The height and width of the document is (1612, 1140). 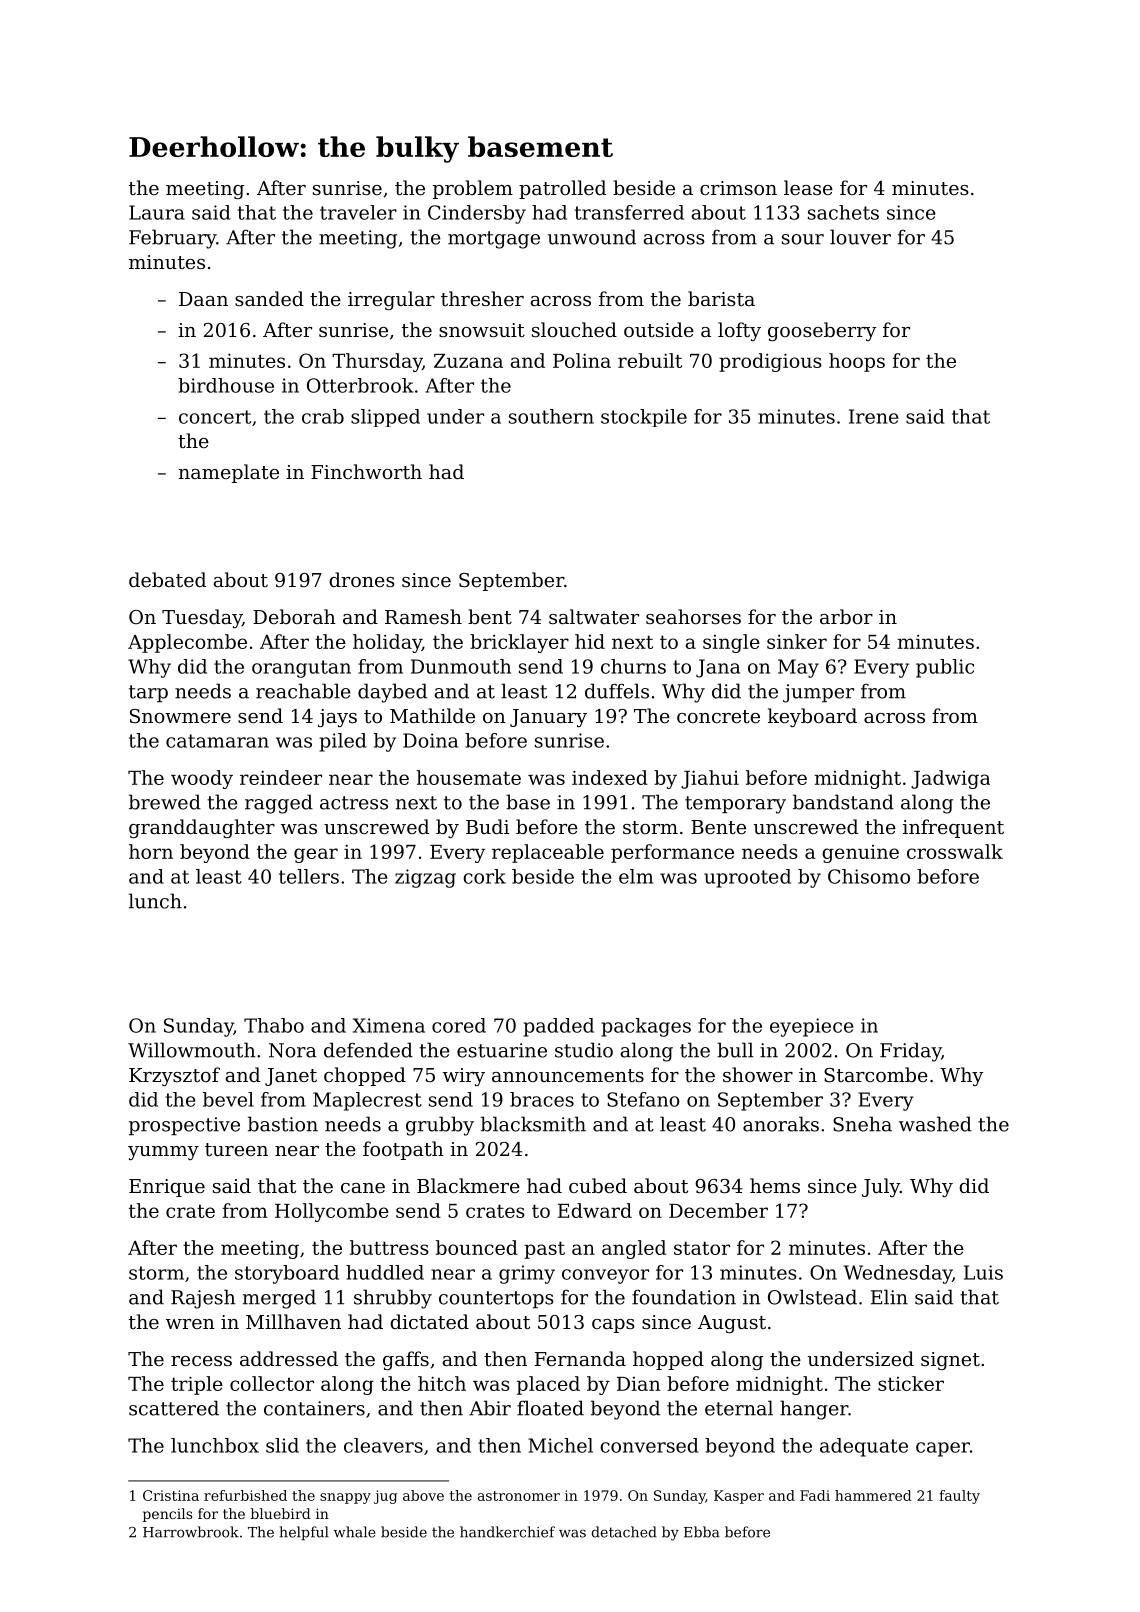 What do you see at coordinates (274, 1025) in the document?
I see `Thabo` at bounding box center [274, 1025].
